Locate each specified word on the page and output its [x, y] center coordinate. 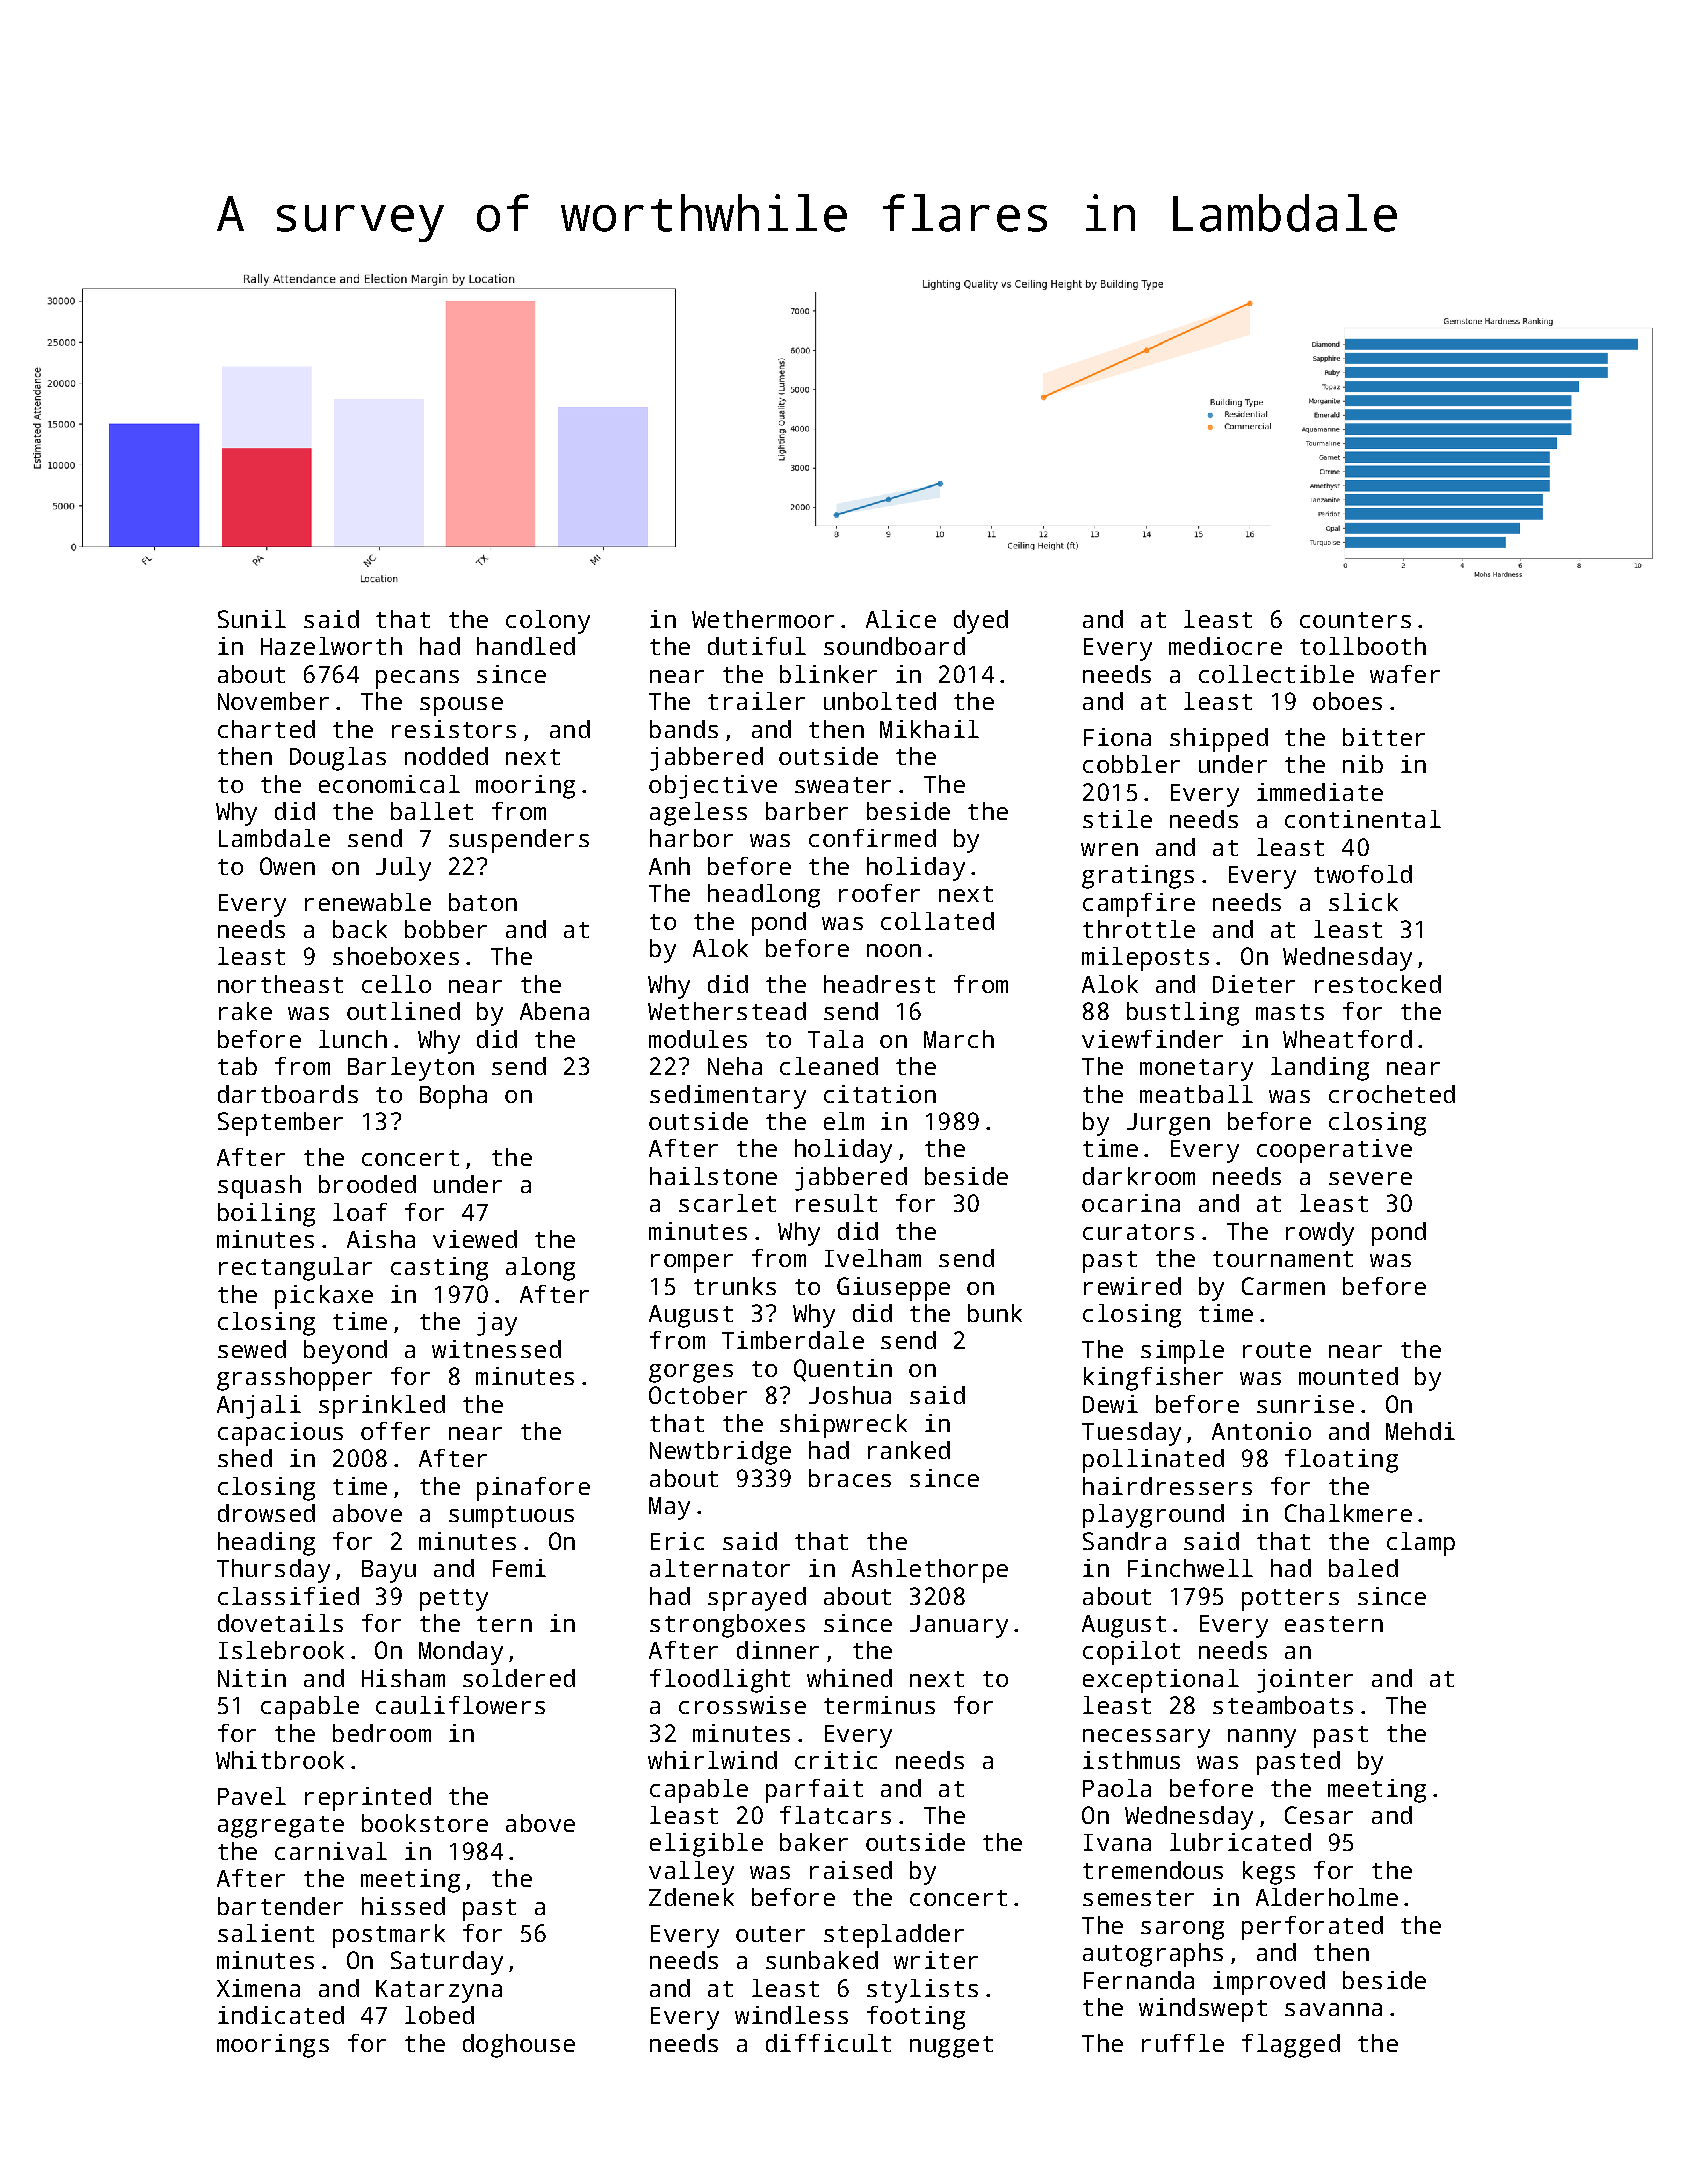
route [1277, 1350]
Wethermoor [763, 619]
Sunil [252, 619]
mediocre [1225, 646]
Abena [554, 1011]
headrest [879, 984]
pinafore [533, 1489]
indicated [281, 2015]
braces [850, 1478]
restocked [1378, 984]
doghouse [519, 2046]
